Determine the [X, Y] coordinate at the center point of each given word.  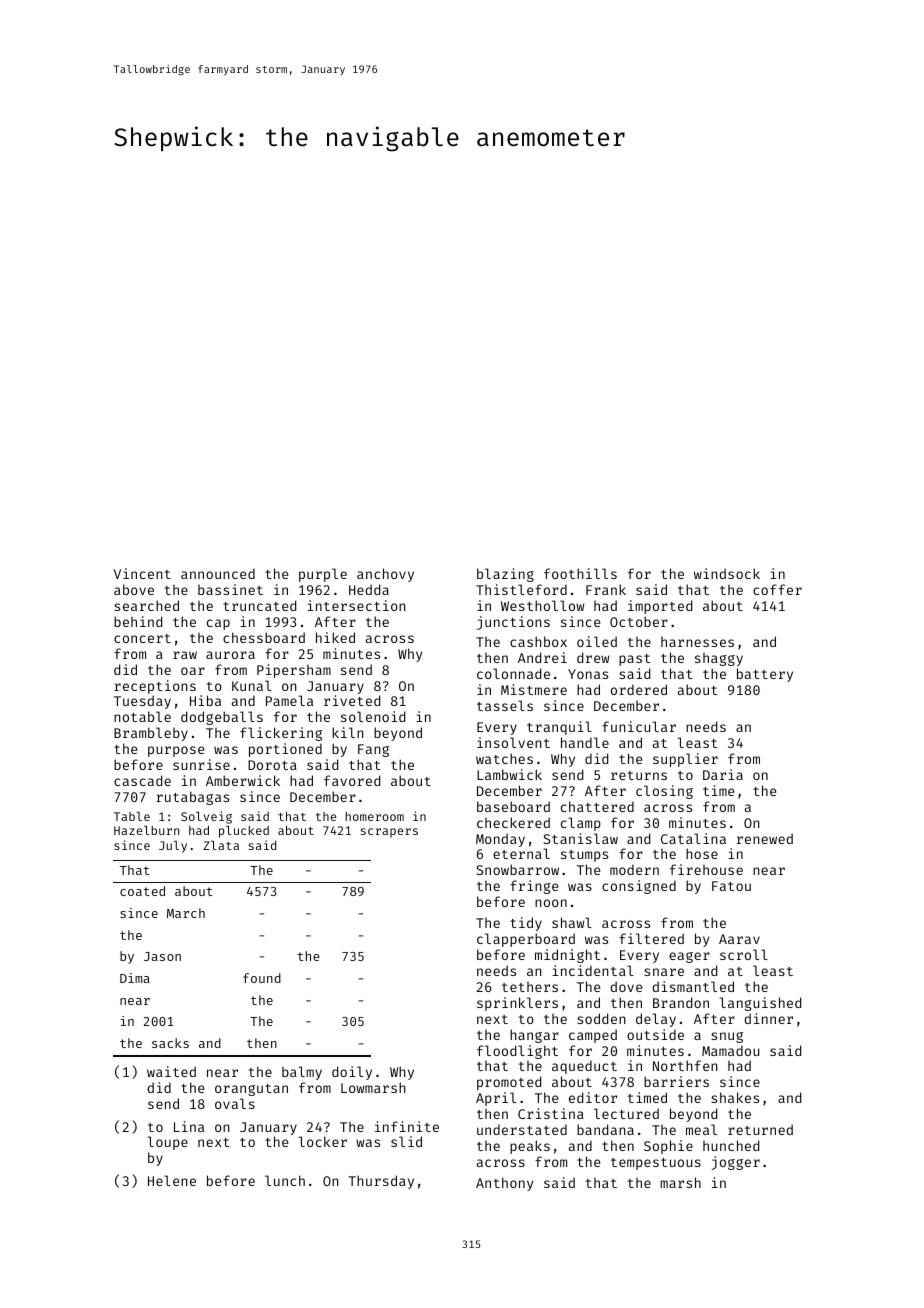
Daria [723, 774]
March [186, 913]
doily [352, 1073]
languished [760, 1004]
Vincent [142, 573]
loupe [168, 1143]
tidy [526, 924]
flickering [281, 734]
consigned [639, 887]
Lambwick [509, 774]
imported [660, 607]
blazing [505, 575]
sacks [170, 1043]
